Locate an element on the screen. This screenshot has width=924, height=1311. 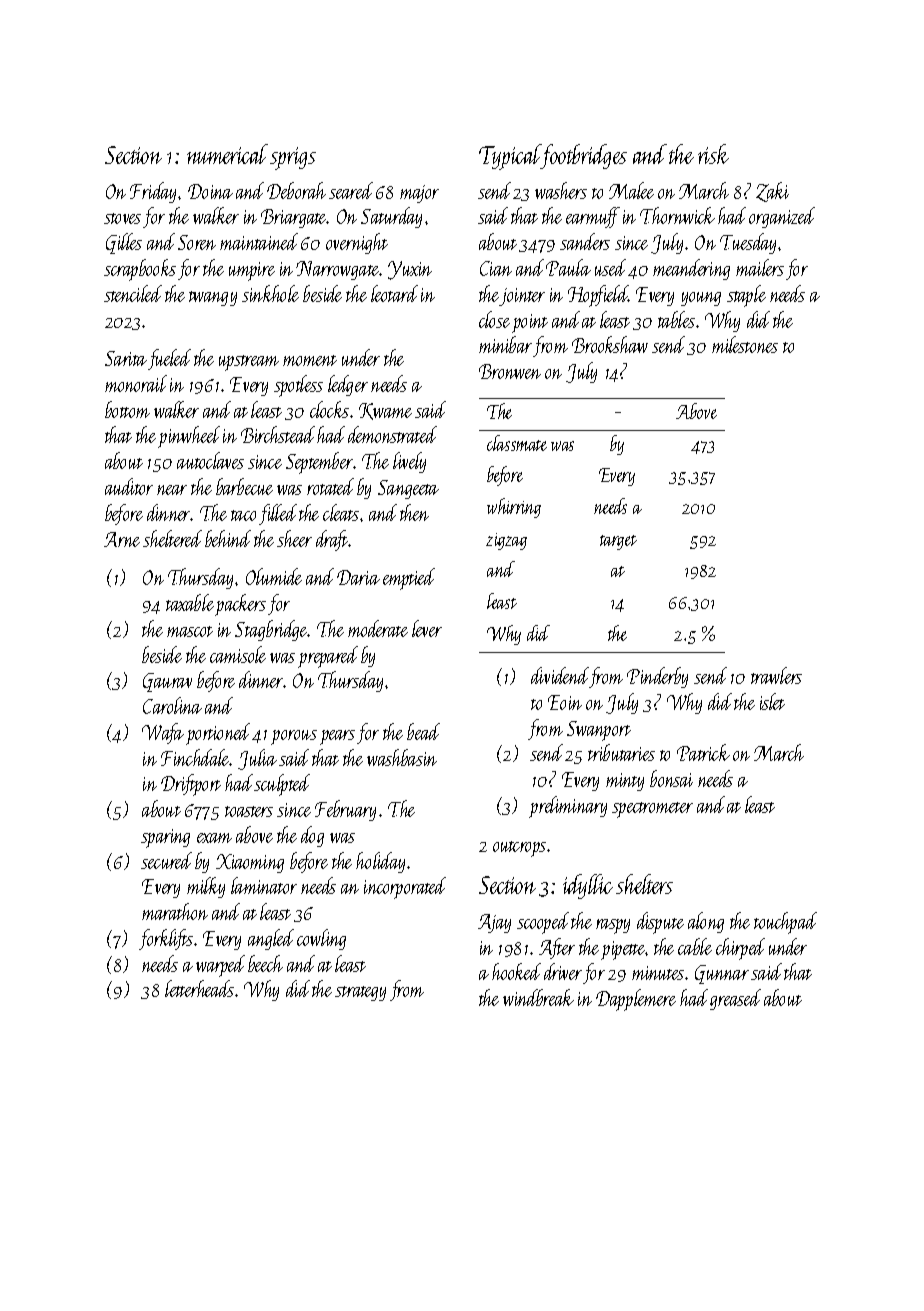
Zaki is located at coordinates (772, 192).
